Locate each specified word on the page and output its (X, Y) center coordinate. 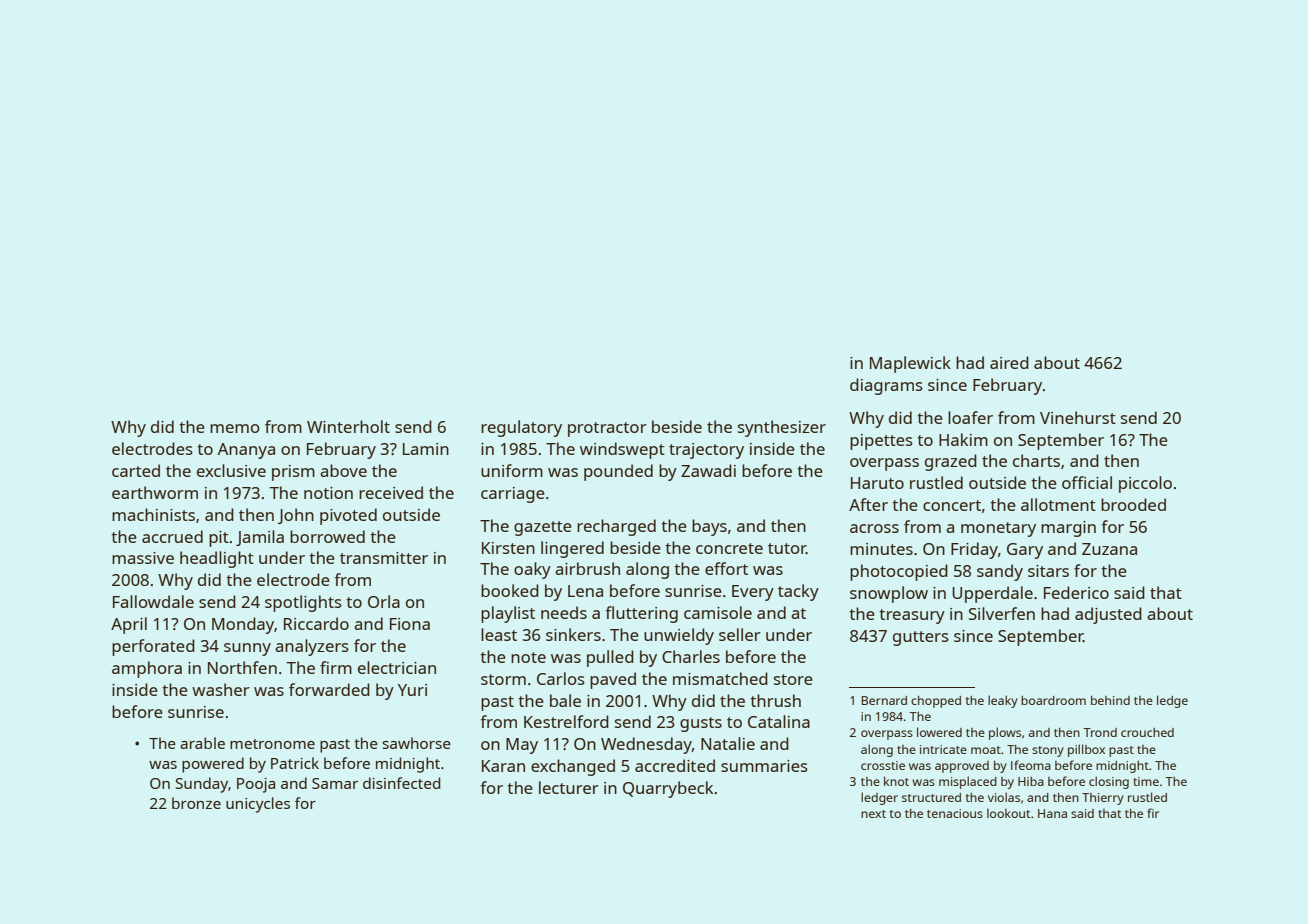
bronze (196, 803)
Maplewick (910, 364)
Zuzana (1109, 549)
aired (1009, 362)
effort (726, 568)
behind (1110, 700)
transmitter (384, 558)
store (793, 679)
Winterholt (348, 426)
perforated (153, 647)
